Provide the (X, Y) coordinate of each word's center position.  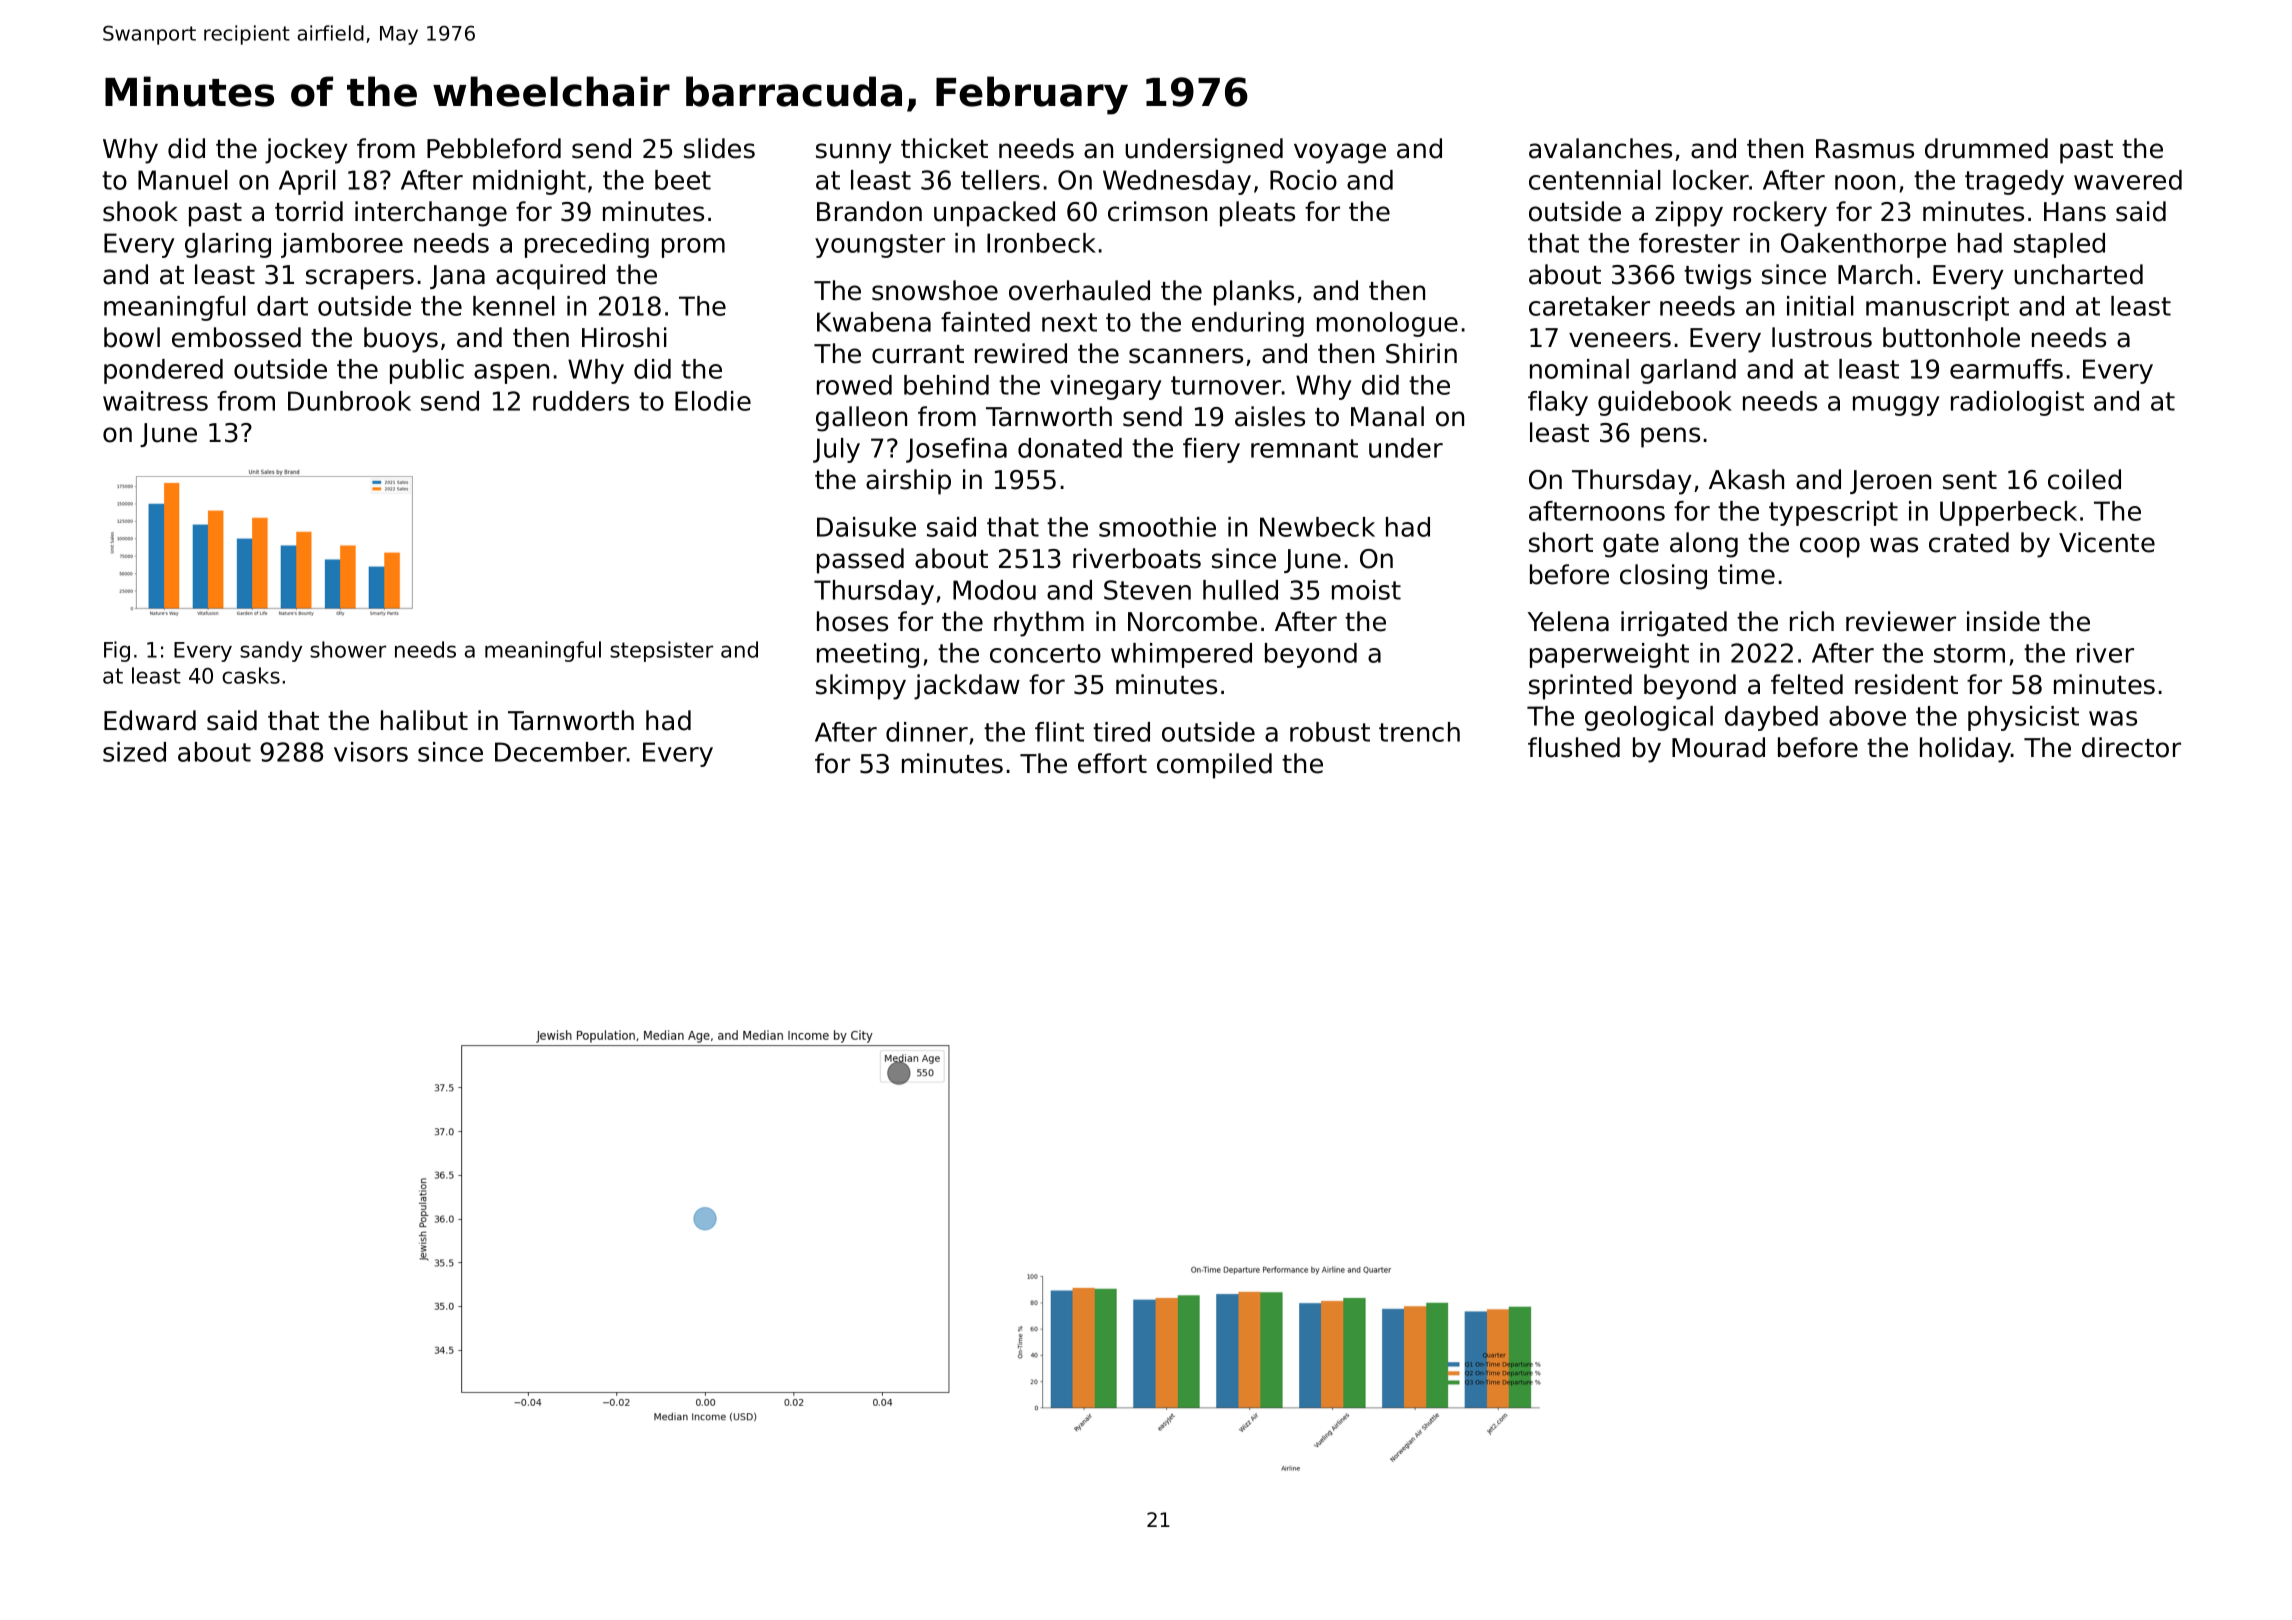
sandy (271, 651)
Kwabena (874, 322)
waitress (155, 401)
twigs (1717, 277)
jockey (306, 151)
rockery (1780, 214)
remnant (1304, 448)
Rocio (1303, 180)
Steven (1147, 590)
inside (2003, 621)
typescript (1833, 513)
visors (371, 752)
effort (1112, 763)
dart (282, 306)
